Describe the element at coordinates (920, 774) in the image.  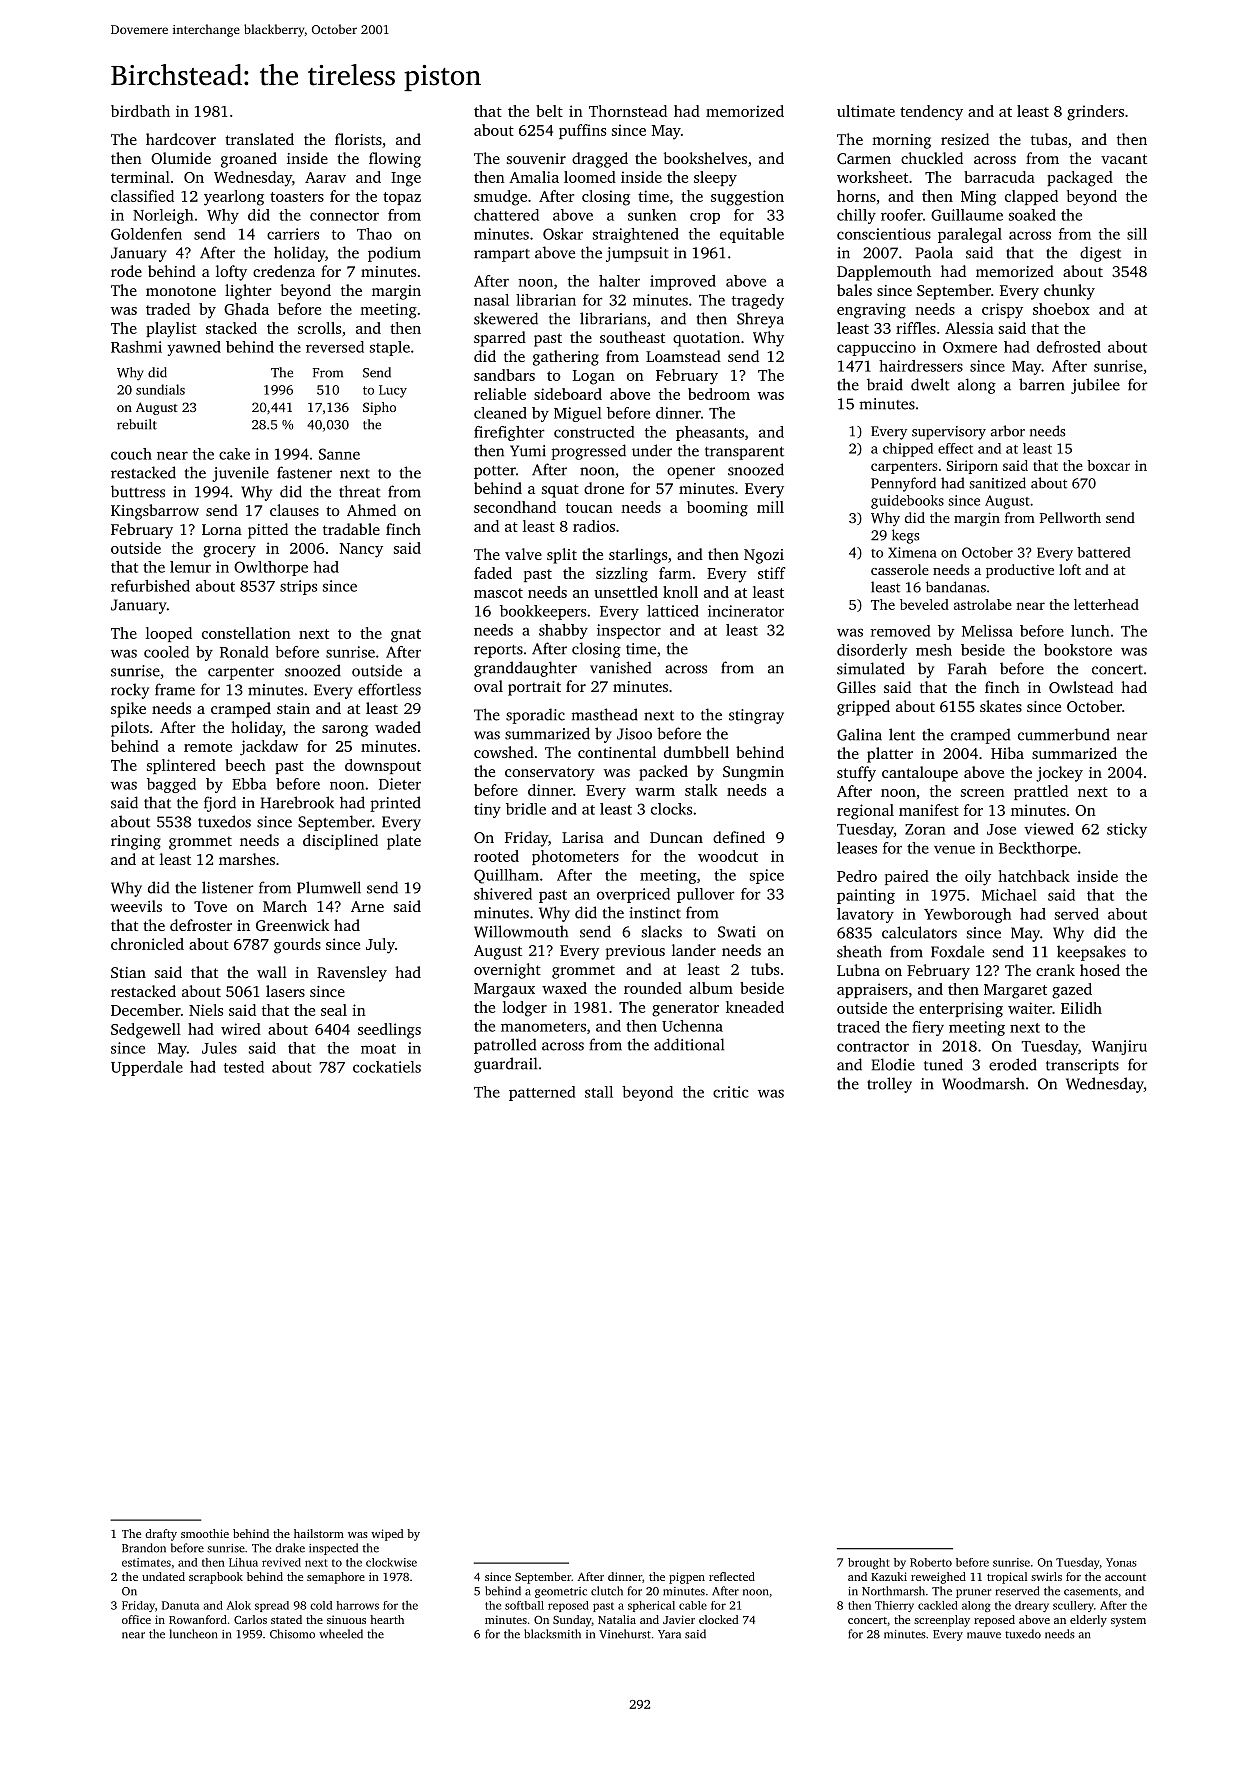
I see `cantaloupe` at that location.
